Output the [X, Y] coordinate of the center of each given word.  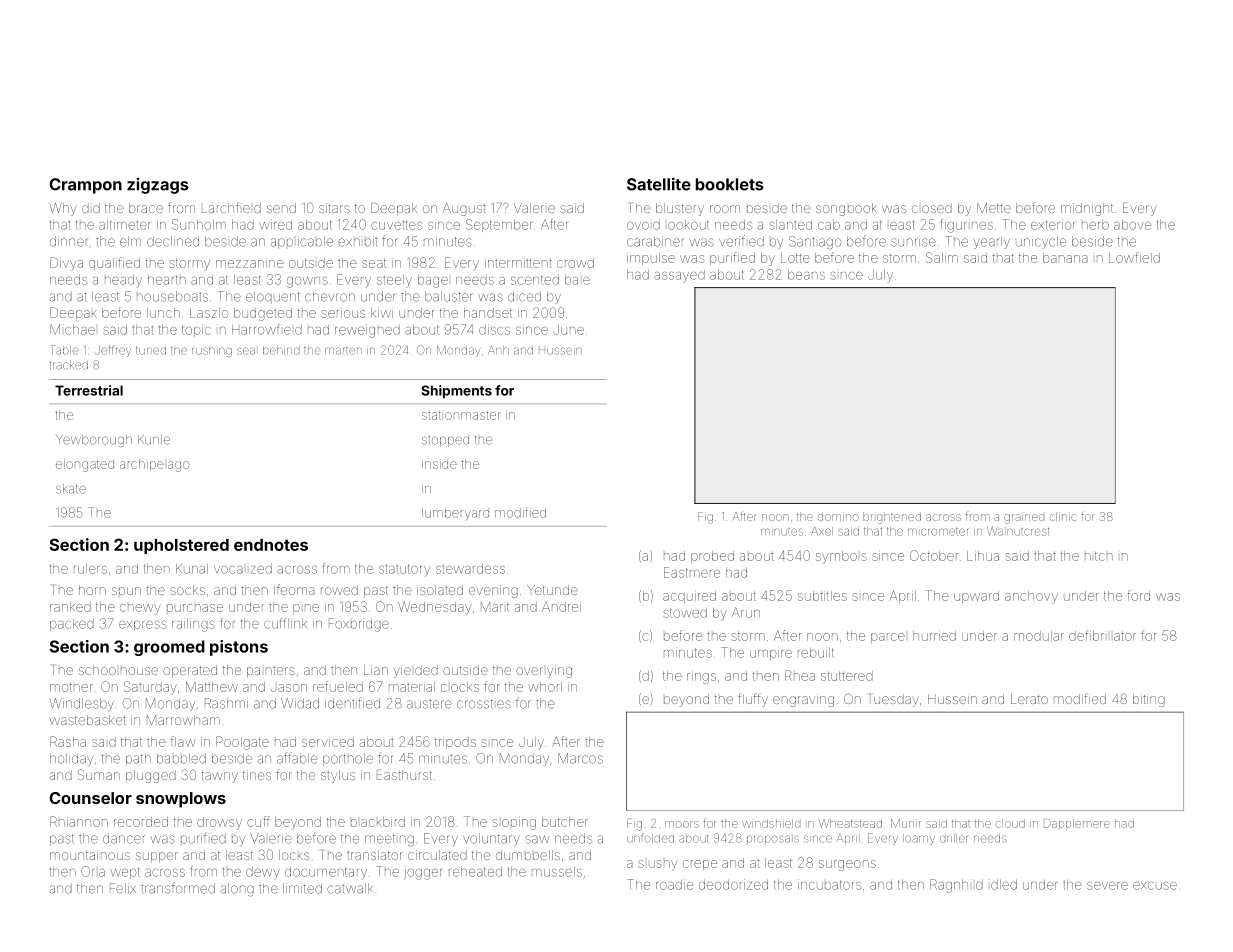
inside [439, 464]
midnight [1087, 209]
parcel [888, 638]
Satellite [659, 184]
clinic [1063, 516]
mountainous [90, 855]
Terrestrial [89, 390]
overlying [544, 671]
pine [306, 609]
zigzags [158, 186]
